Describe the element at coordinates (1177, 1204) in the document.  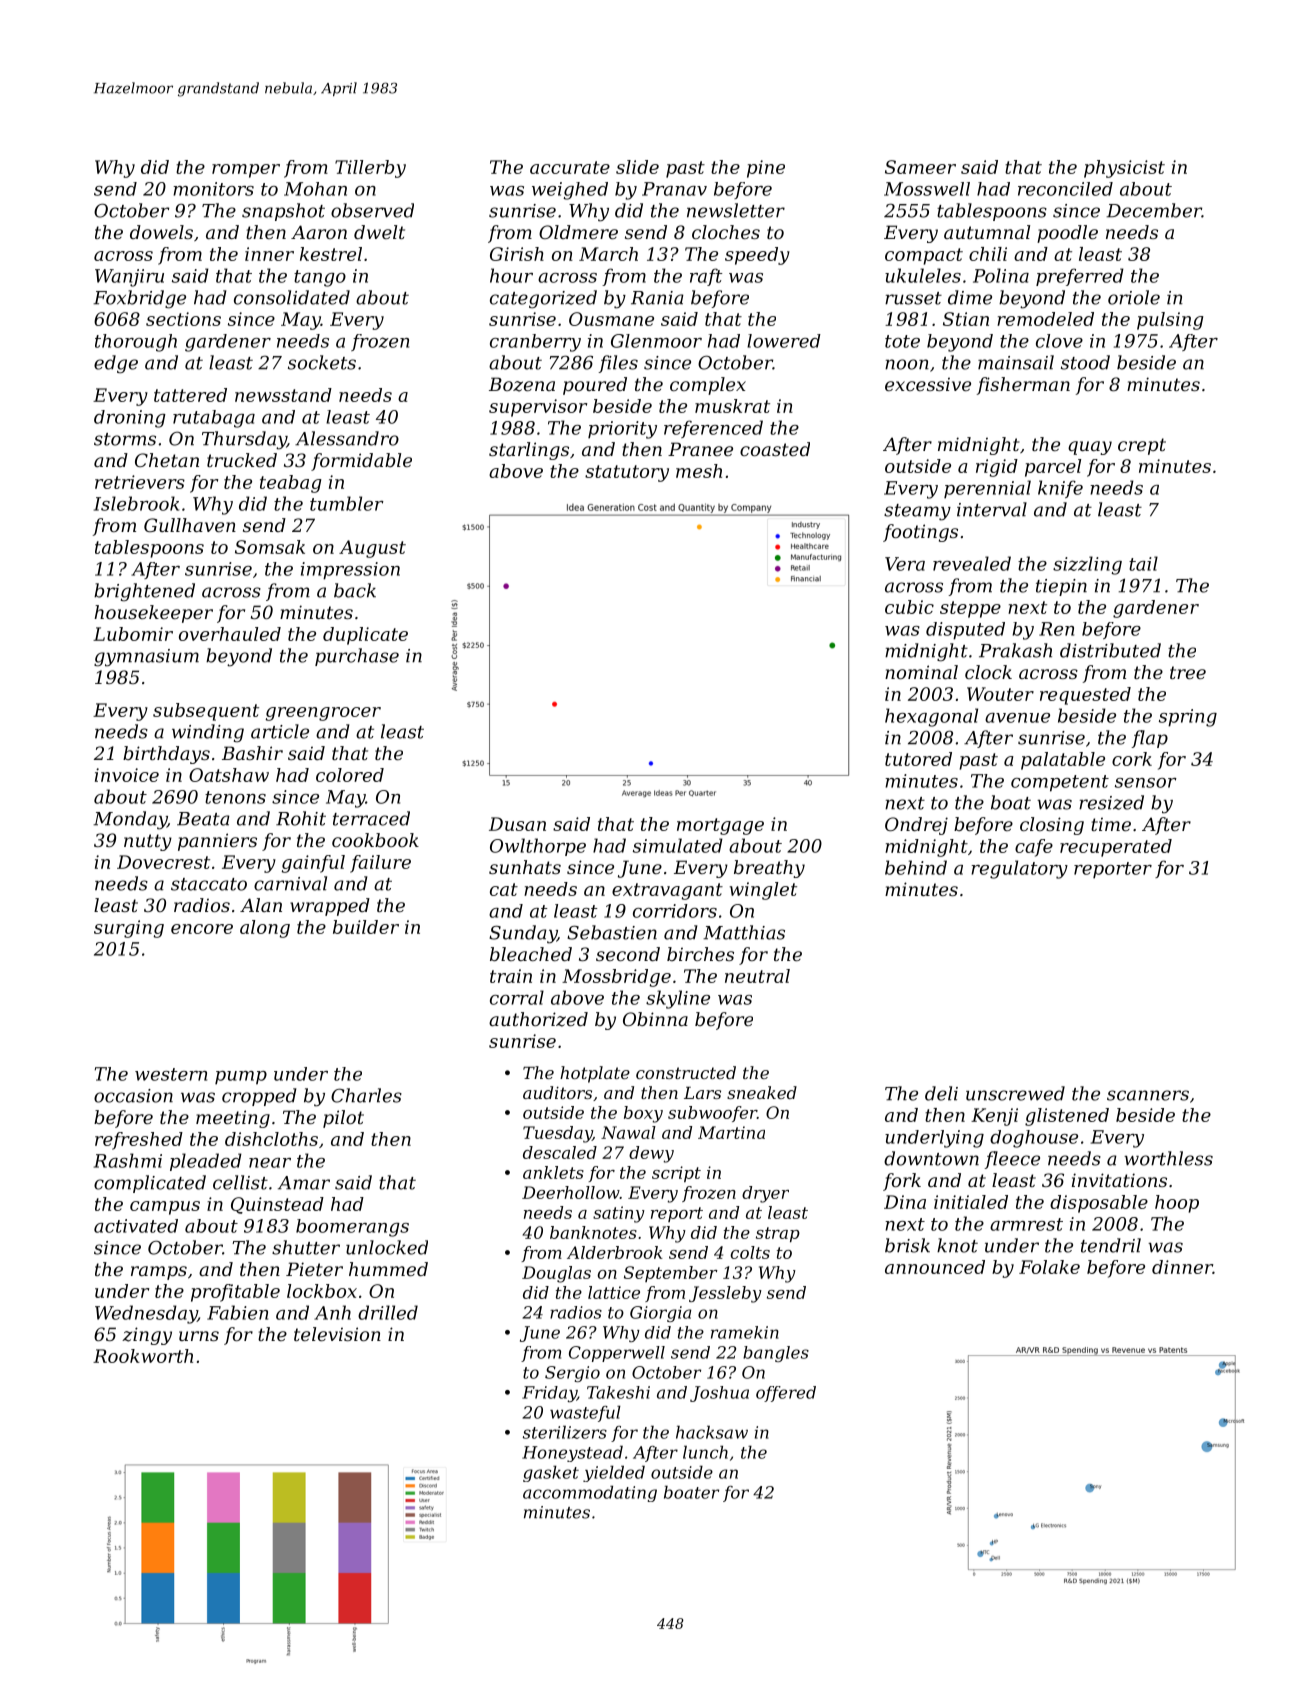
I see `hoop` at that location.
